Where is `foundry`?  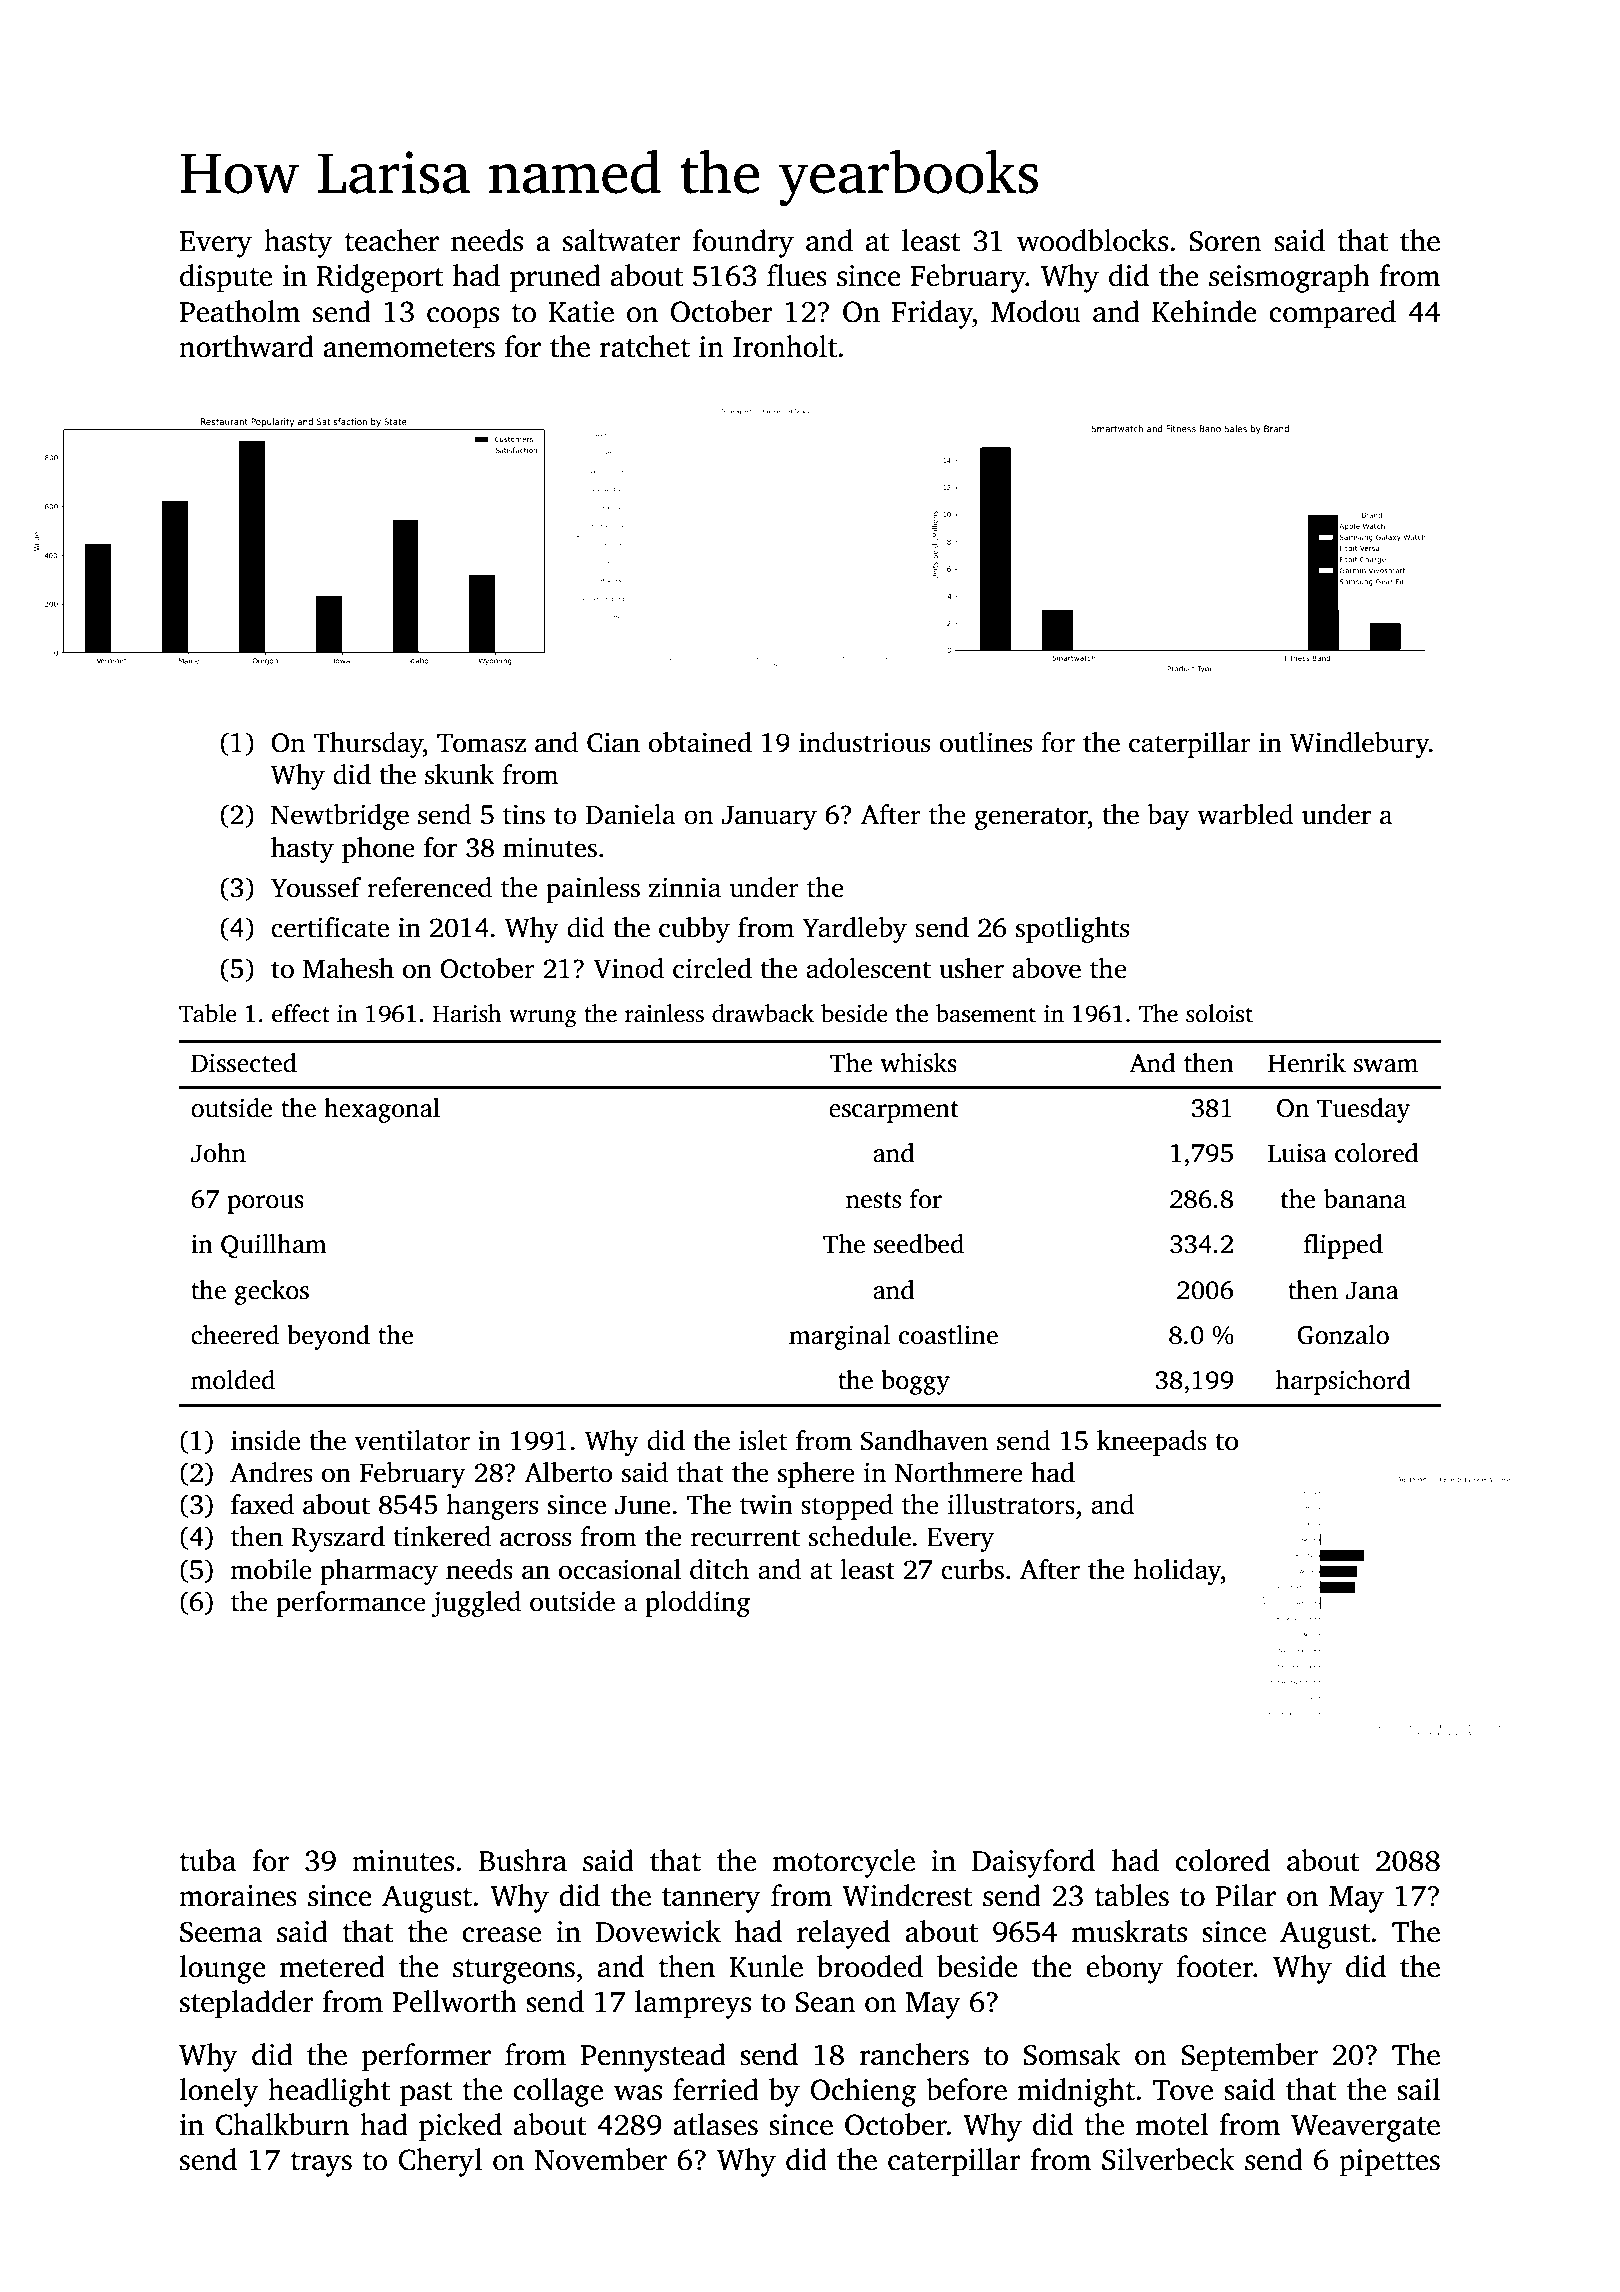 foundry is located at coordinates (743, 243).
